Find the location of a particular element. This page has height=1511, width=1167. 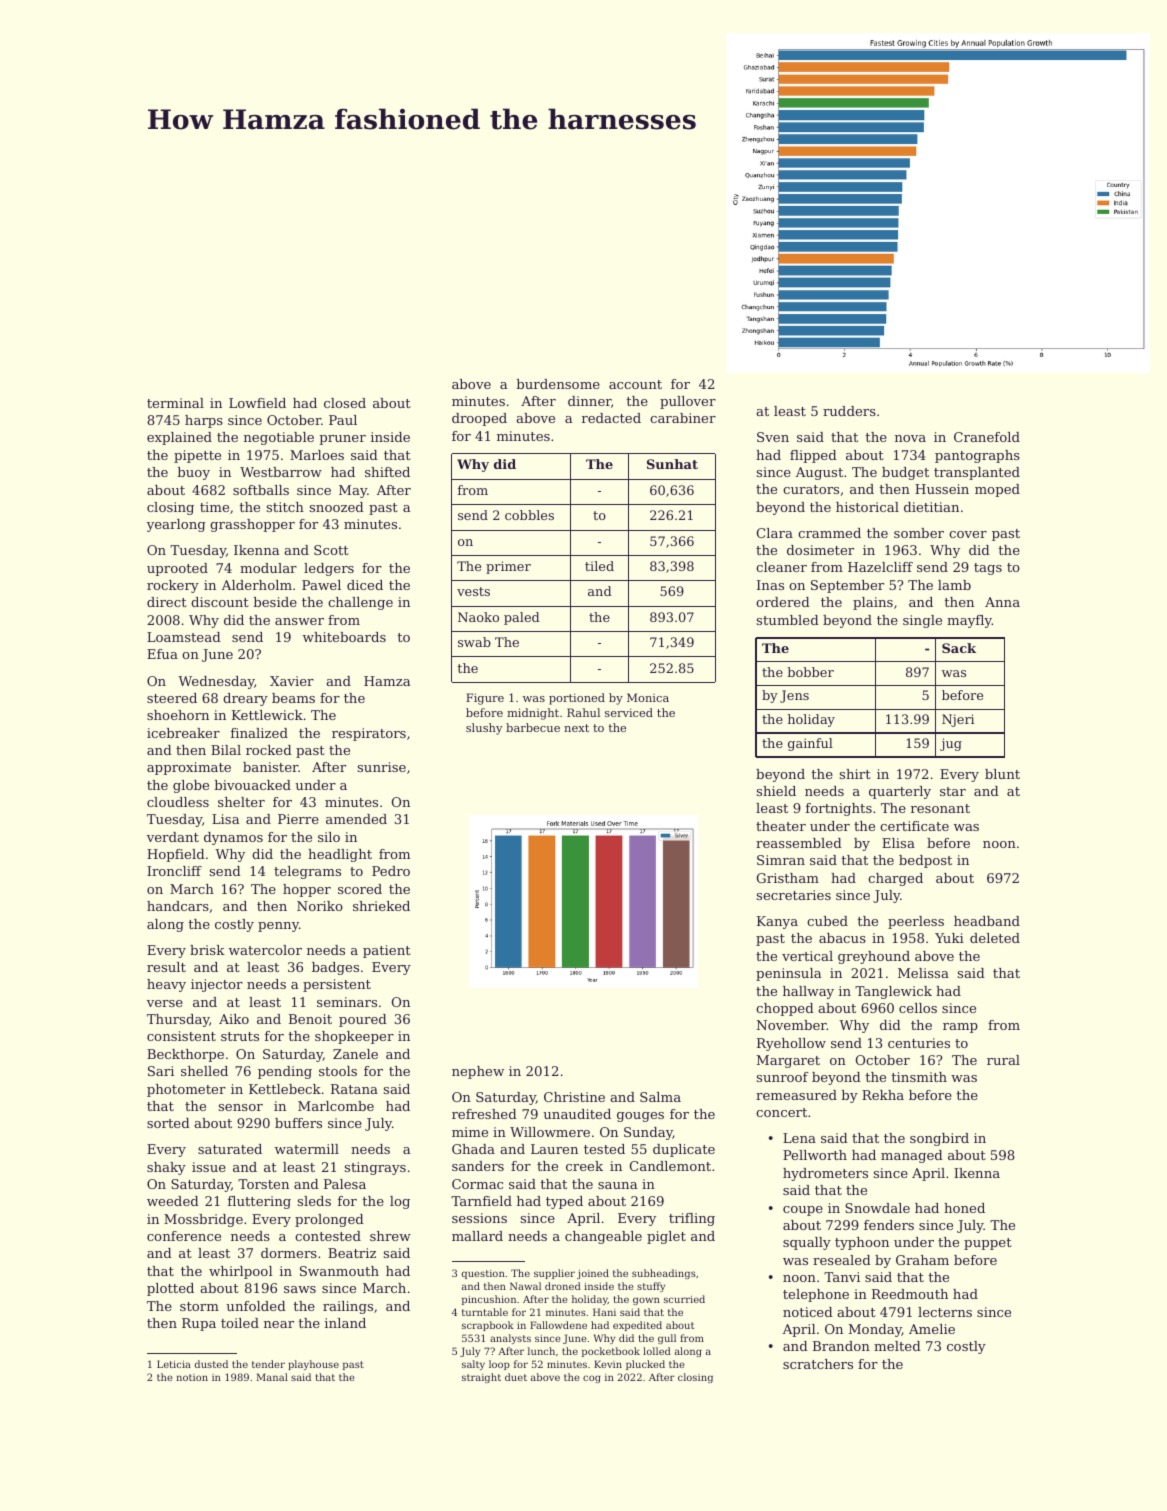

account is located at coordinates (635, 384).
